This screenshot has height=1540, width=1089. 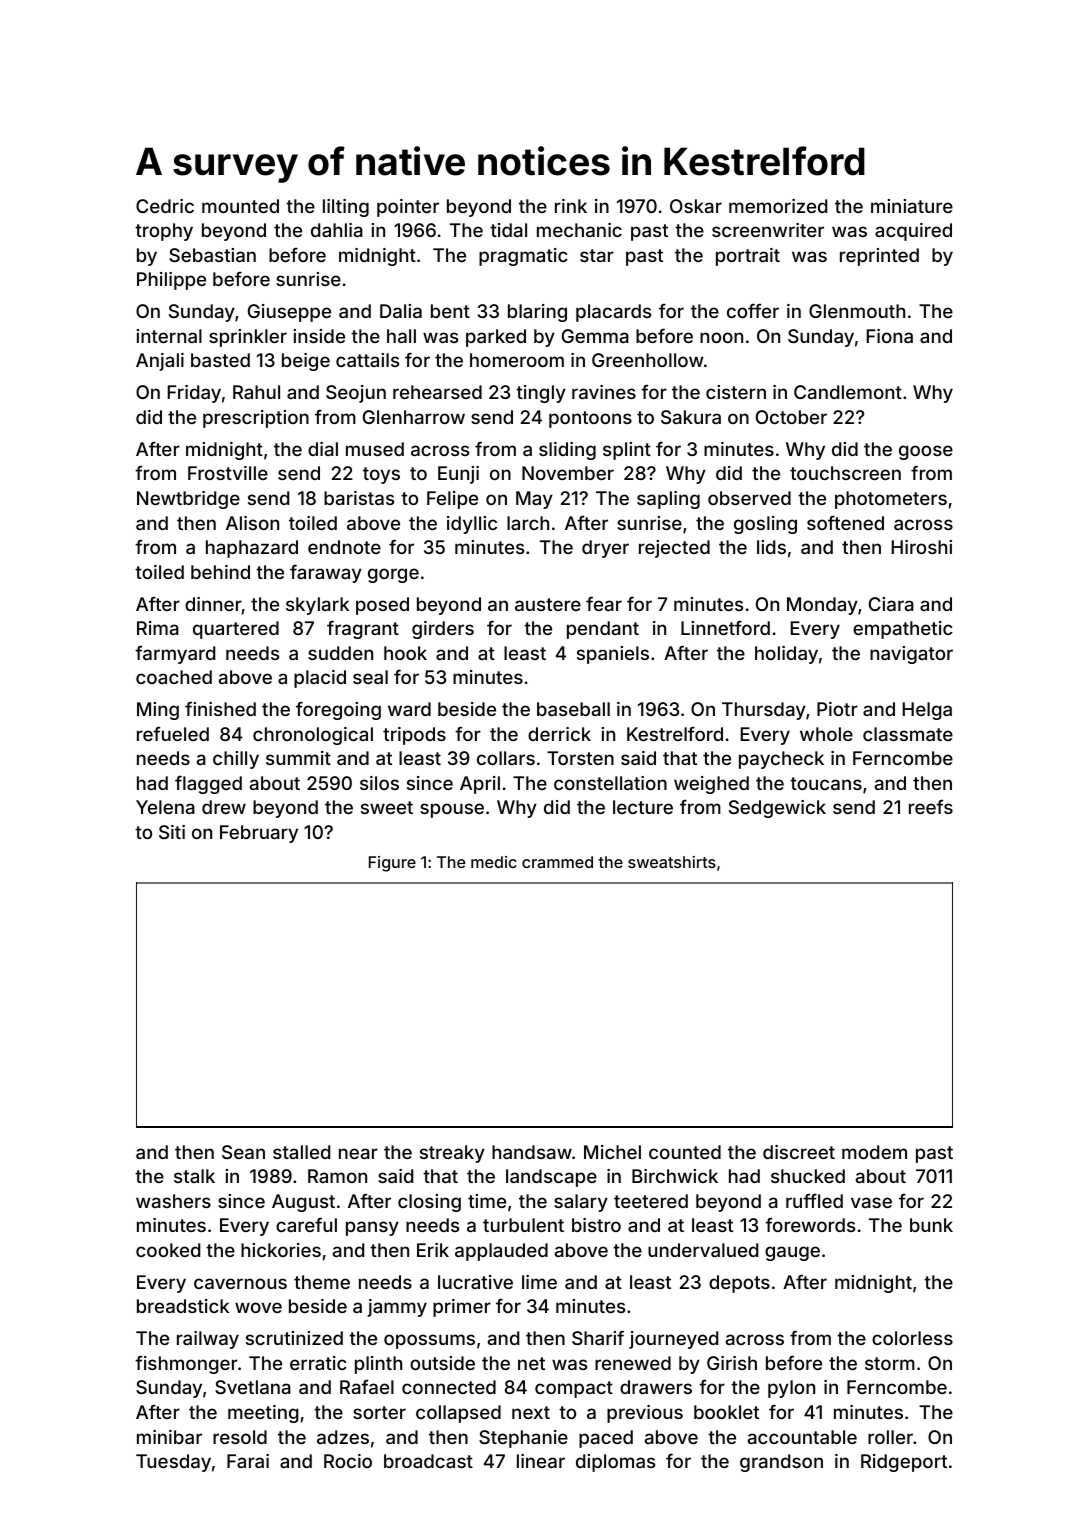 I want to click on girders, so click(x=443, y=630).
